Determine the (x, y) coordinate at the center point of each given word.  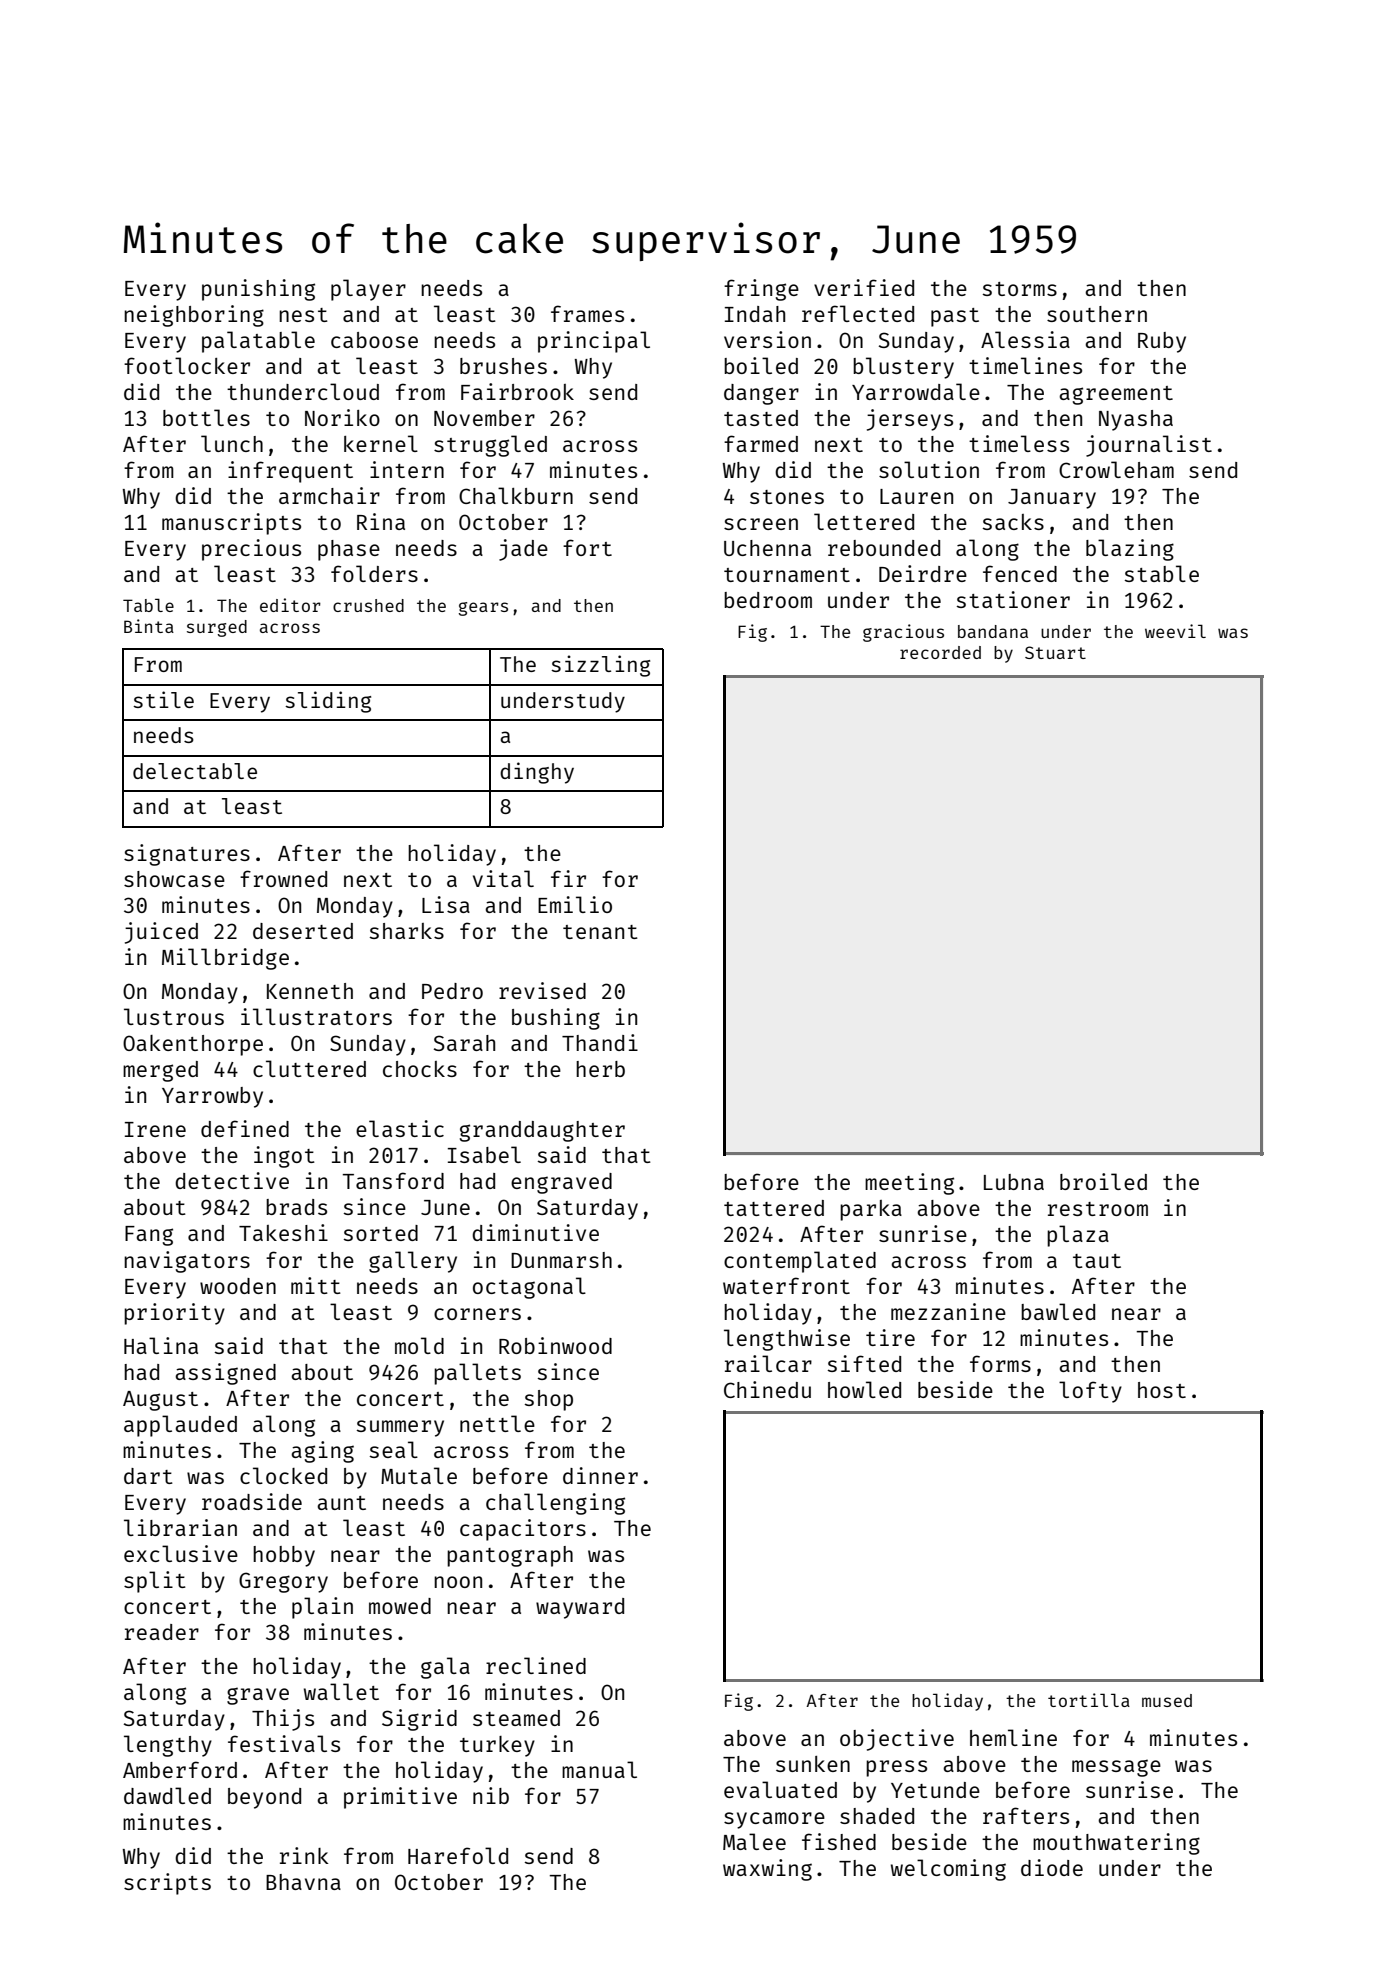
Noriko (342, 417)
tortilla (1089, 1700)
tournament (787, 575)
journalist (1149, 446)
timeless (1019, 443)
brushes (503, 366)
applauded (180, 1426)
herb (600, 1069)
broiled (1103, 1181)
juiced (161, 933)
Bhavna (303, 1882)
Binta (149, 626)
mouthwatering (1116, 1844)
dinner (600, 1475)
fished (839, 1841)
